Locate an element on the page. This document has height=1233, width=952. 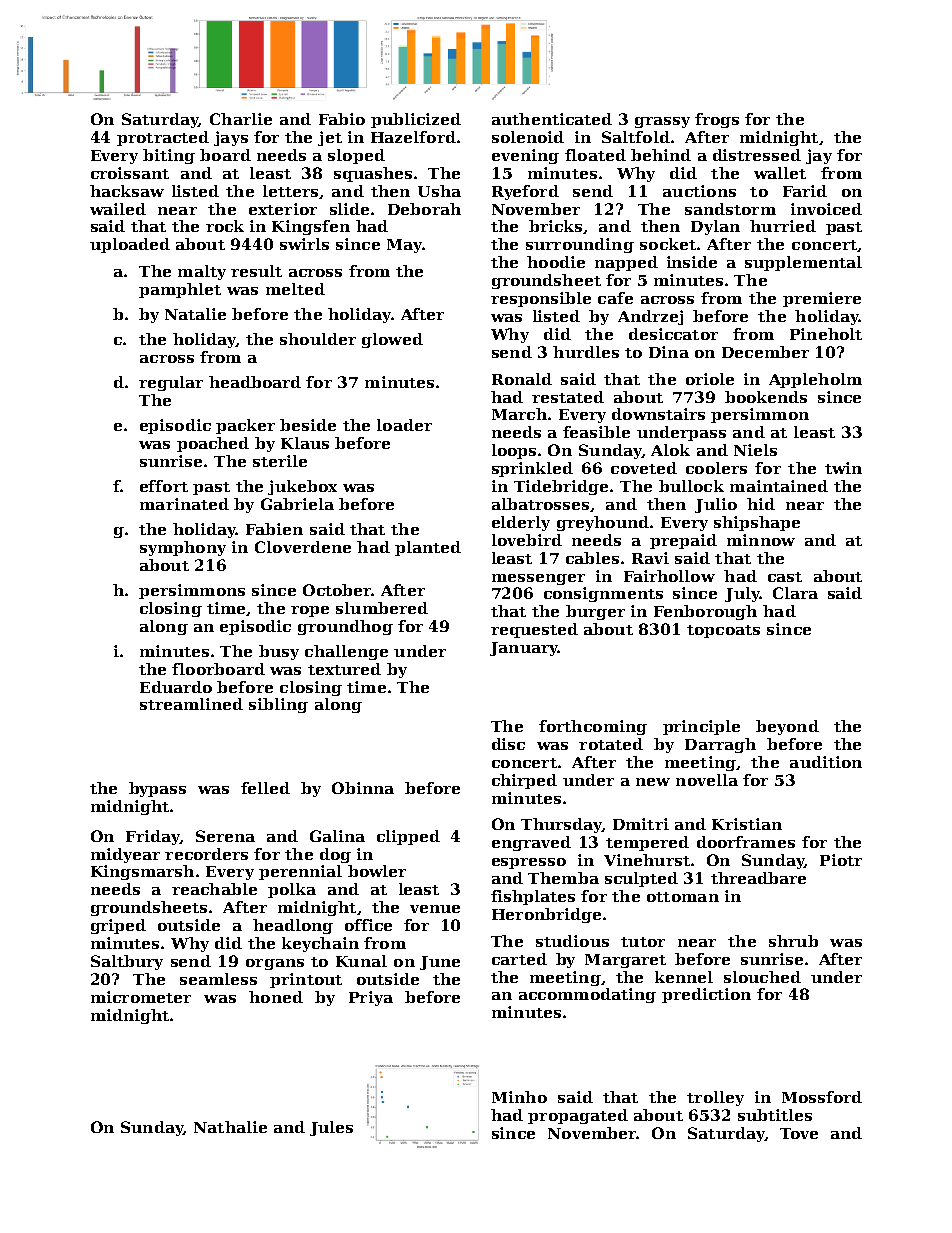
Nathalie is located at coordinates (230, 1127).
